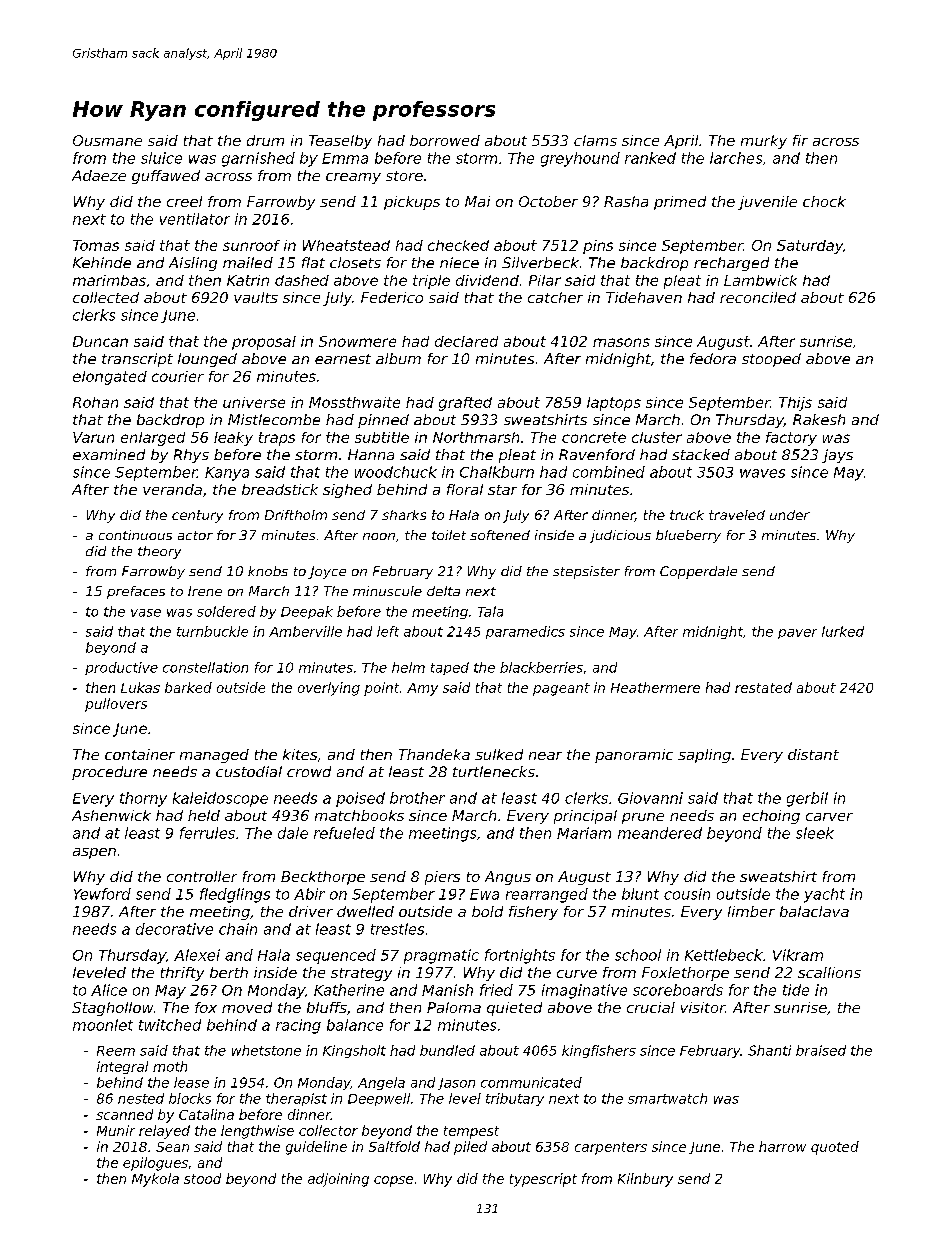 This screenshot has width=952, height=1233. Describe the element at coordinates (338, 1180) in the screenshot. I see `adjoining` at that location.
